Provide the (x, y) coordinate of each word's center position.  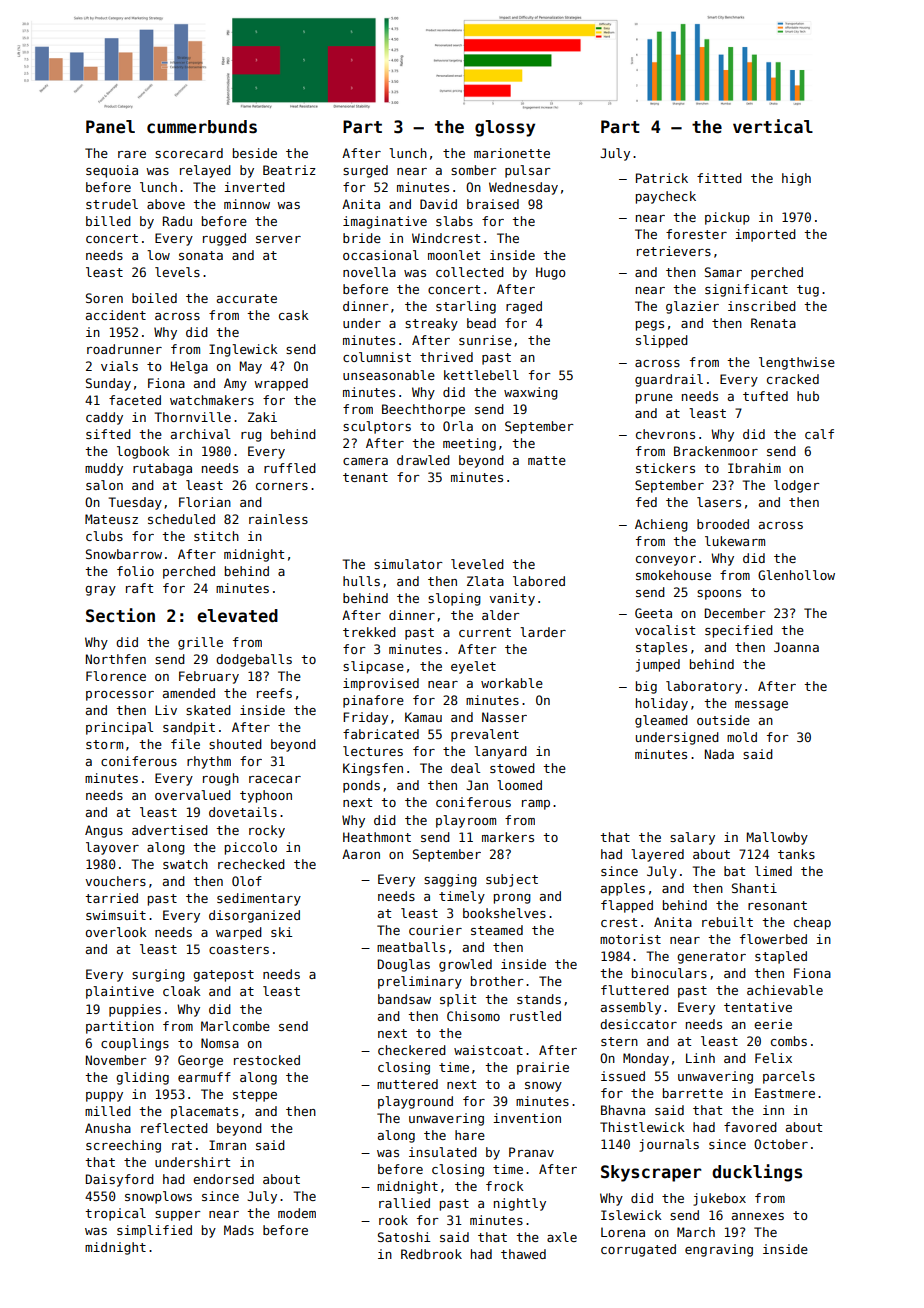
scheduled (181, 519)
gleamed (661, 721)
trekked (369, 632)
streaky (431, 324)
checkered (412, 1050)
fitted (719, 178)
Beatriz (289, 170)
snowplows (158, 1197)
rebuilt (727, 922)
